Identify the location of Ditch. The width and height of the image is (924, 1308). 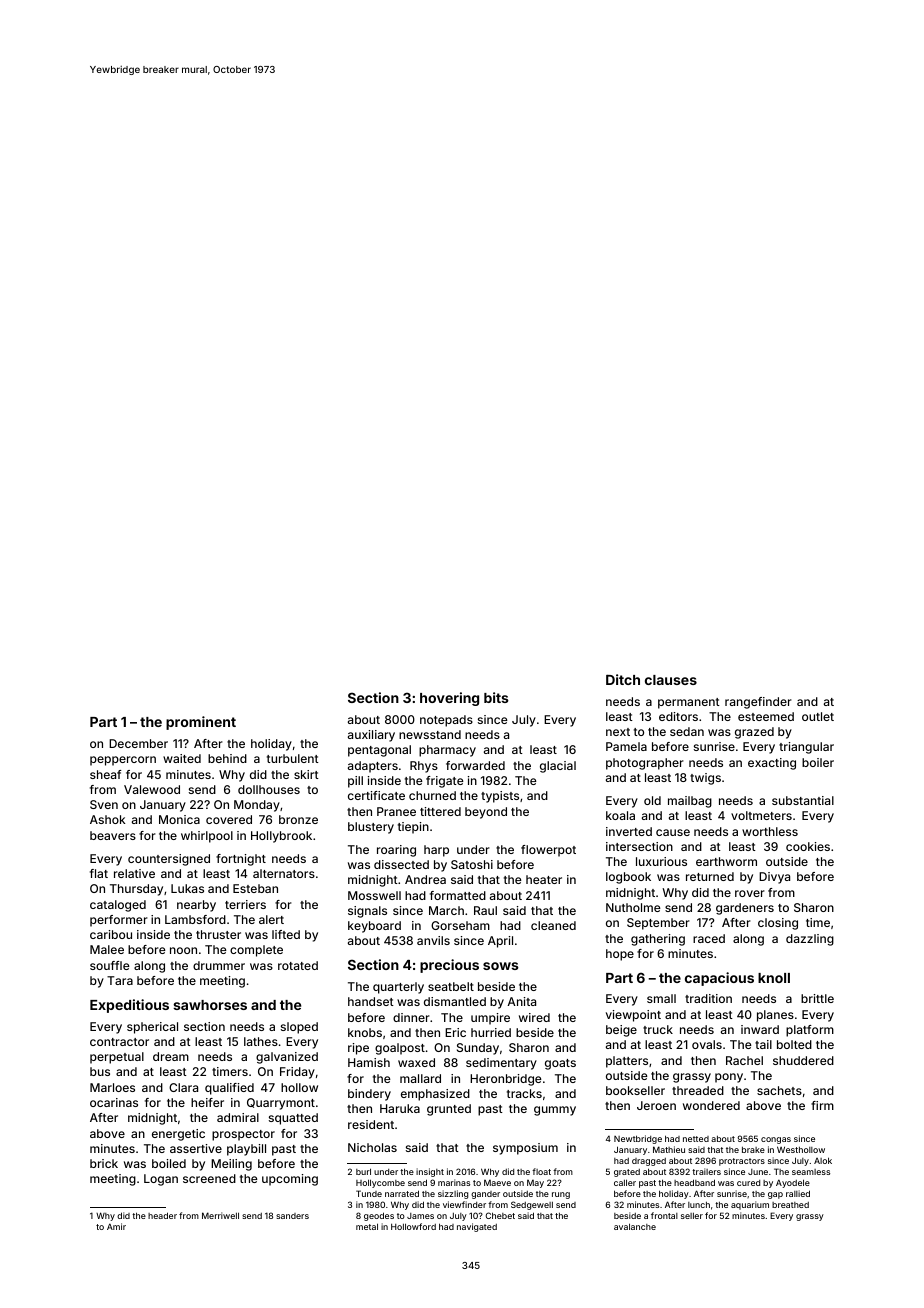
(623, 679).
